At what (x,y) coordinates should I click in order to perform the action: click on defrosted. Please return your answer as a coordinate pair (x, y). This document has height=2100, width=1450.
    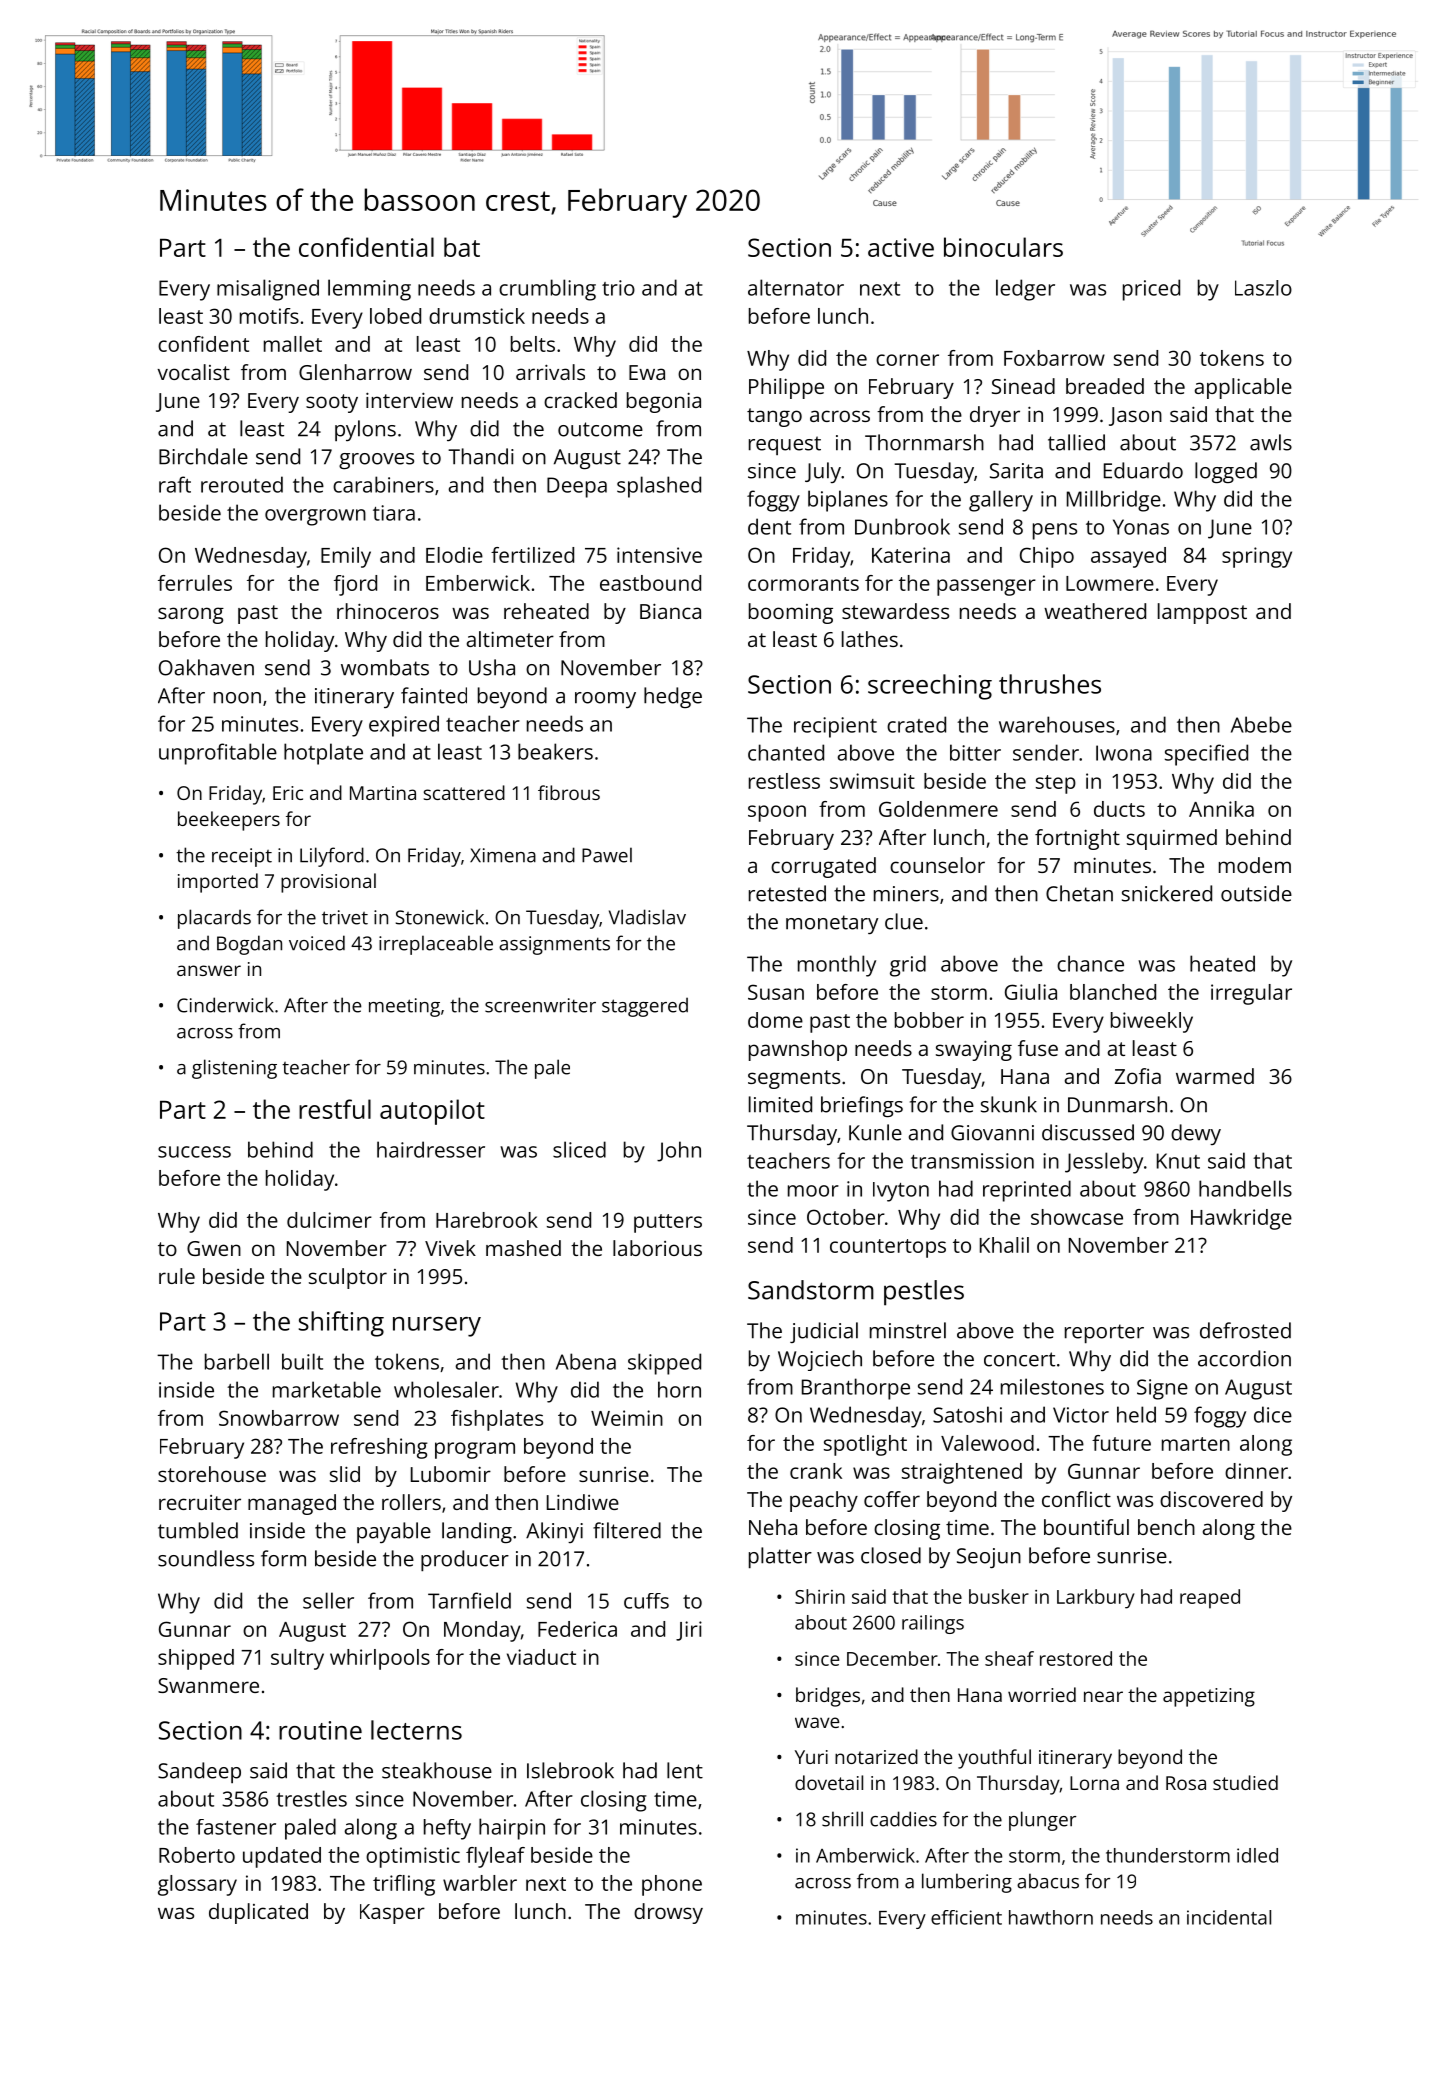
    Looking at the image, I should click on (1245, 1330).
